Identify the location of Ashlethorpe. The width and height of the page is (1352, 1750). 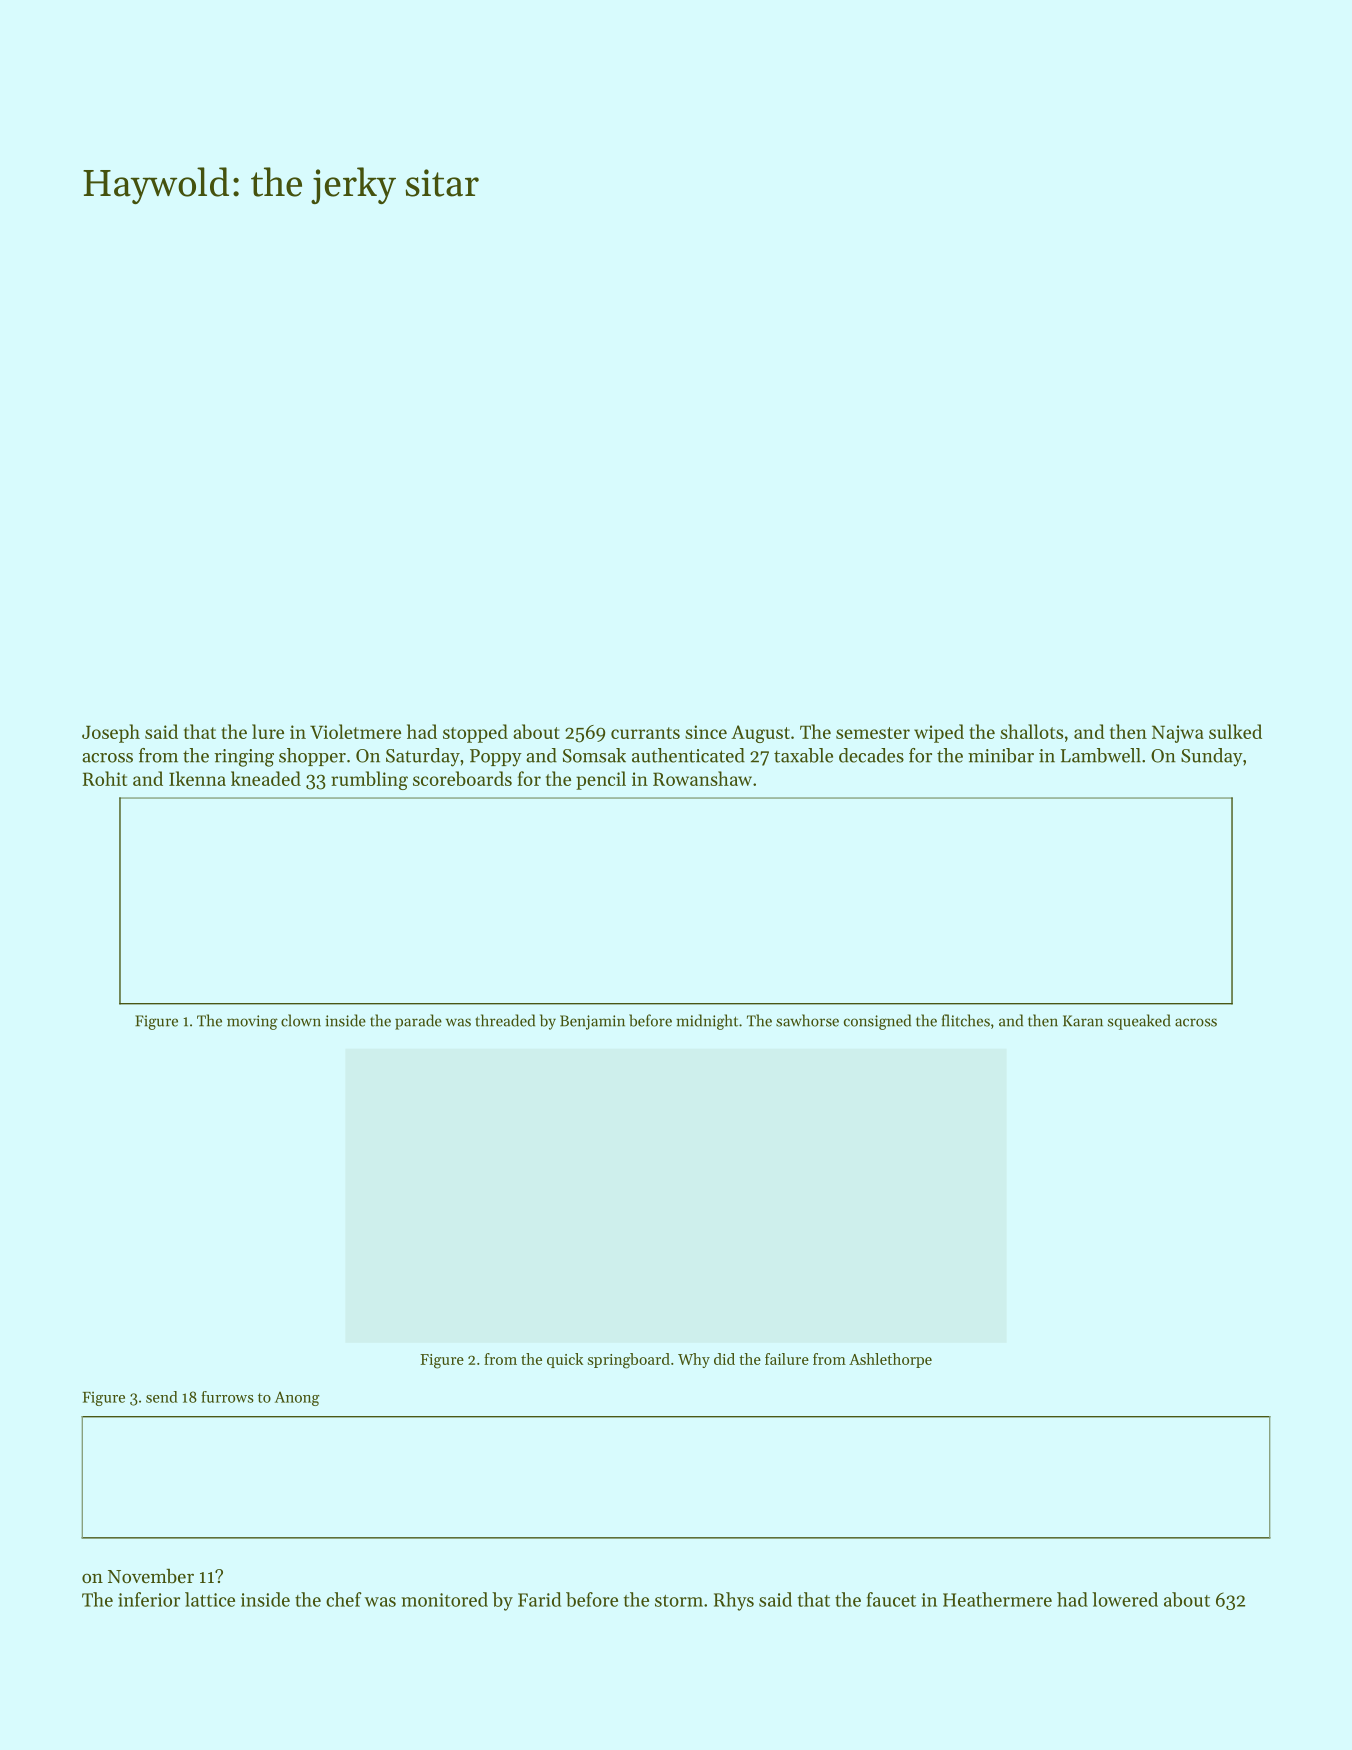
(890, 1360).
